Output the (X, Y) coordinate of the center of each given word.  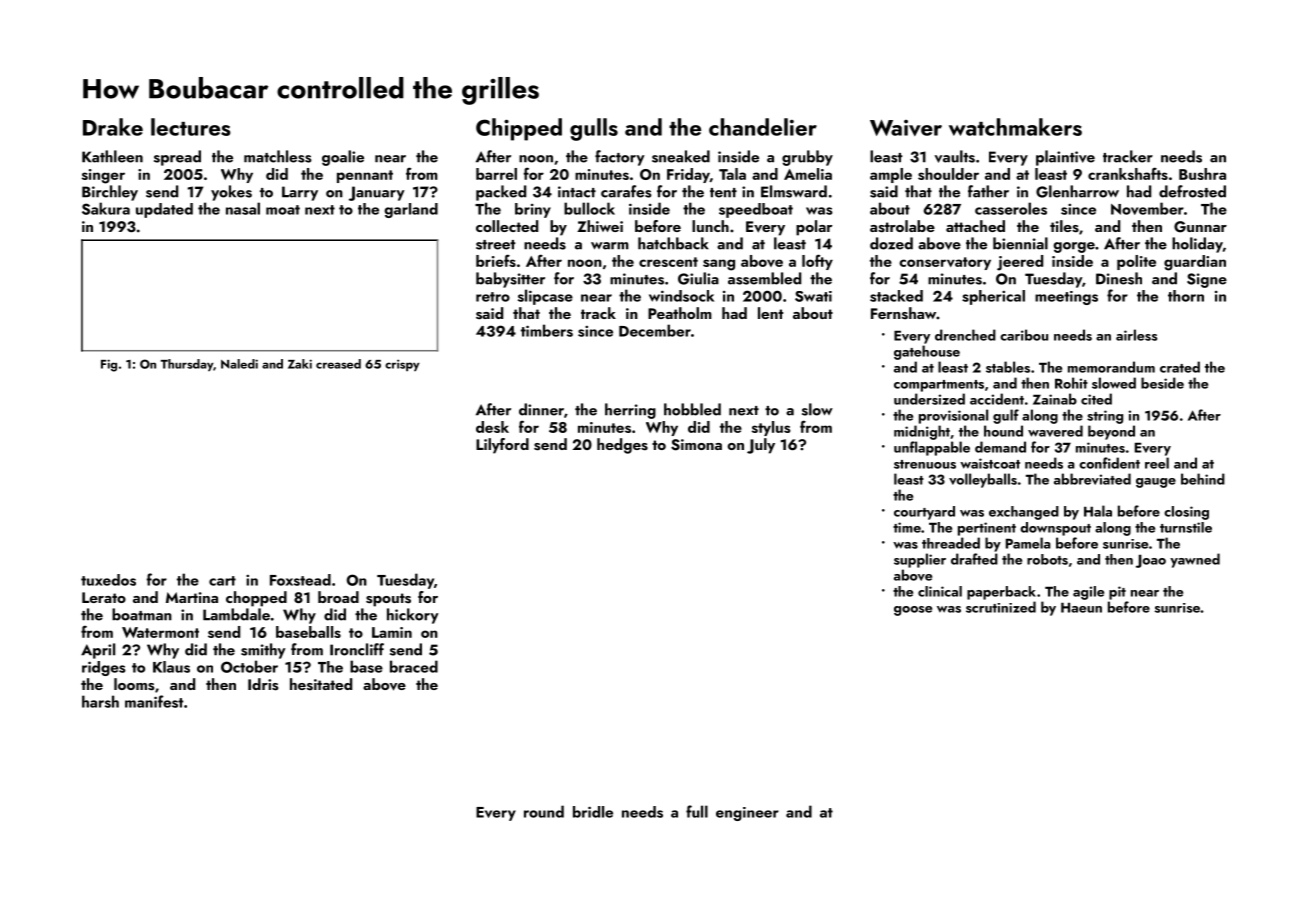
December (655, 330)
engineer (747, 814)
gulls (594, 129)
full (697, 811)
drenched (965, 335)
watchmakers (1015, 127)
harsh (100, 701)
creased (338, 364)
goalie (343, 158)
